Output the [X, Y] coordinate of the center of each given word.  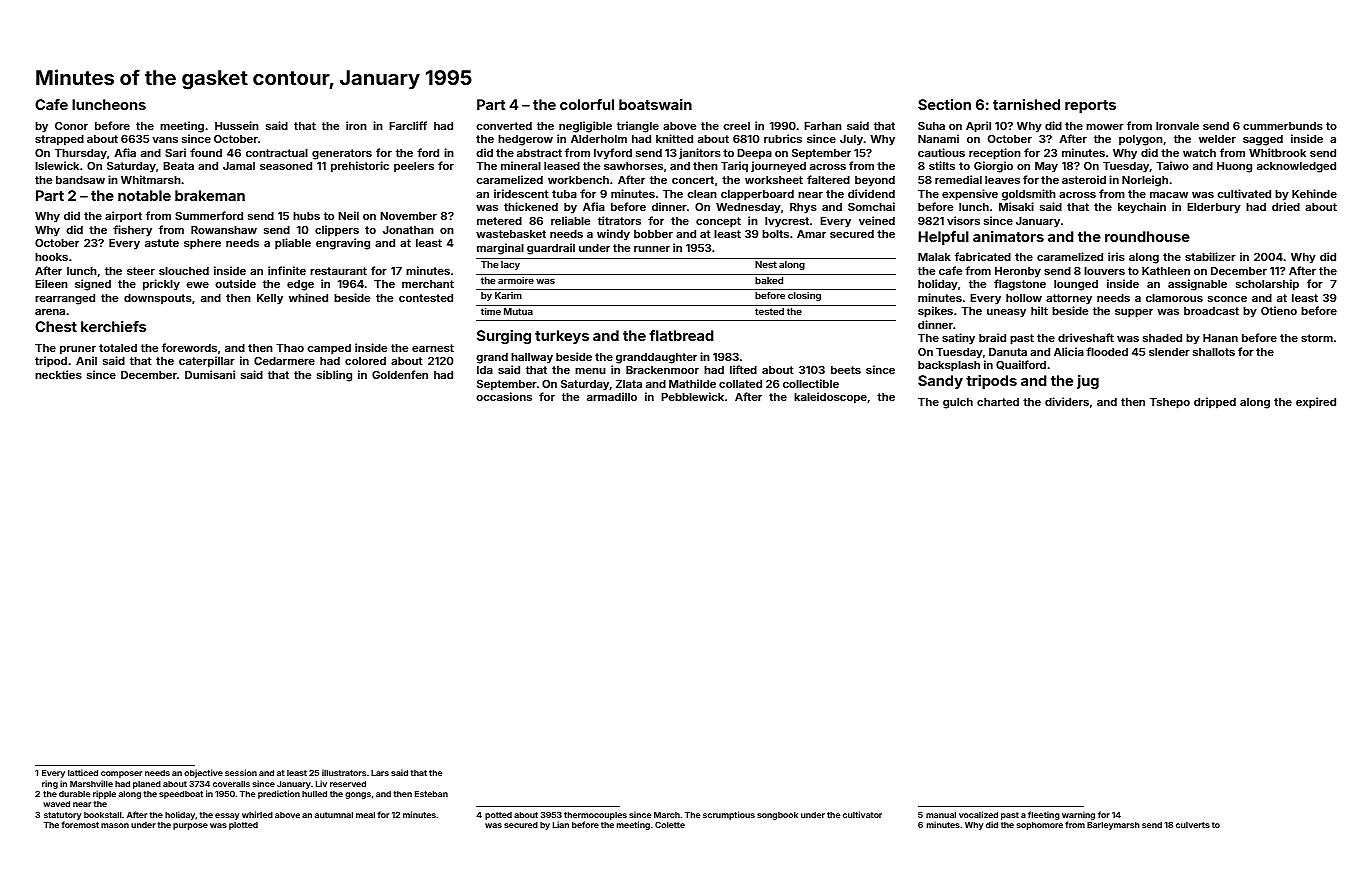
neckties [58, 374]
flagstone [1020, 285]
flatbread [681, 335]
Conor [71, 126]
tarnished [1026, 104]
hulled [314, 794]
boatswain [655, 104]
